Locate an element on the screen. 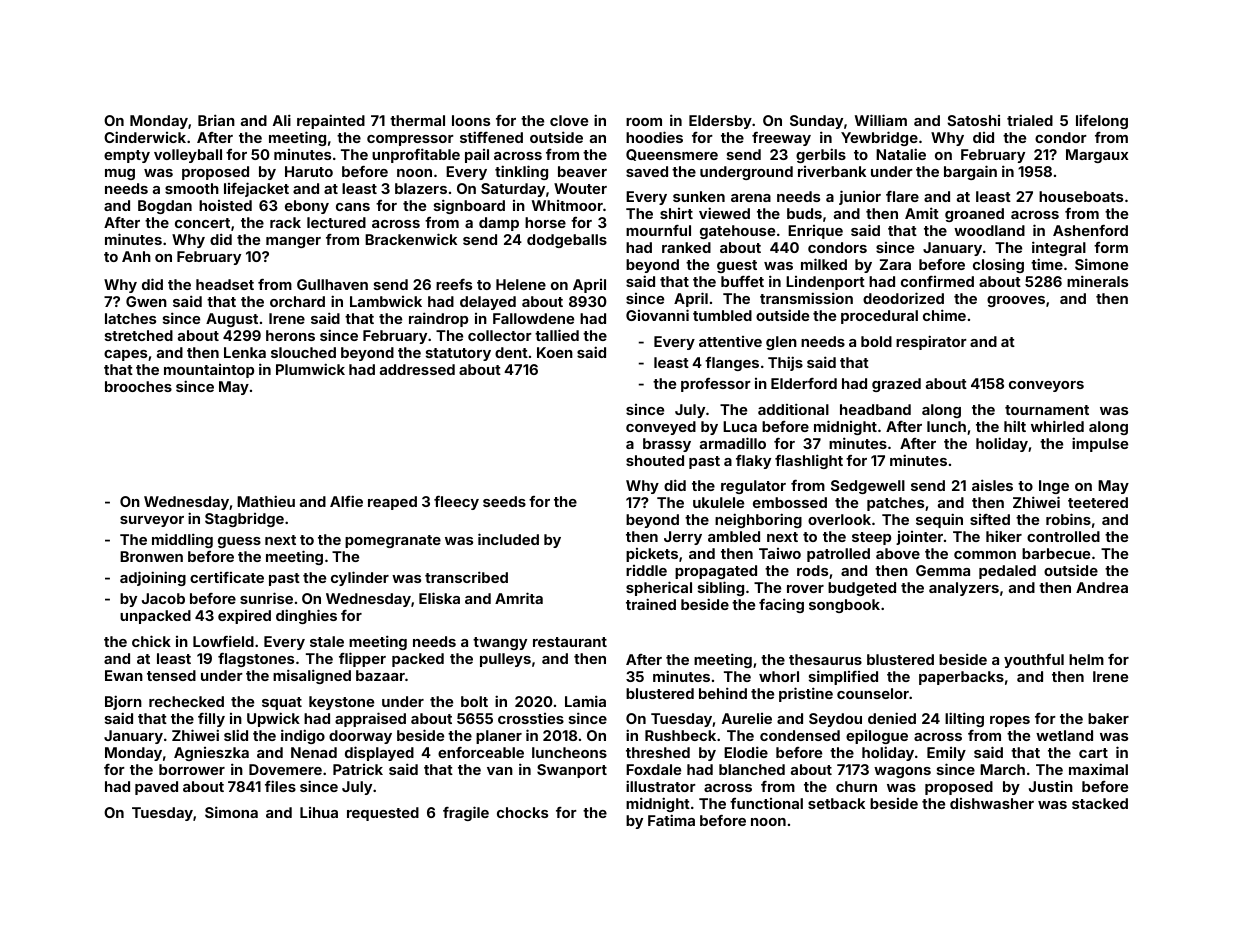 This screenshot has height=952, width=1233. analyzers is located at coordinates (964, 589).
